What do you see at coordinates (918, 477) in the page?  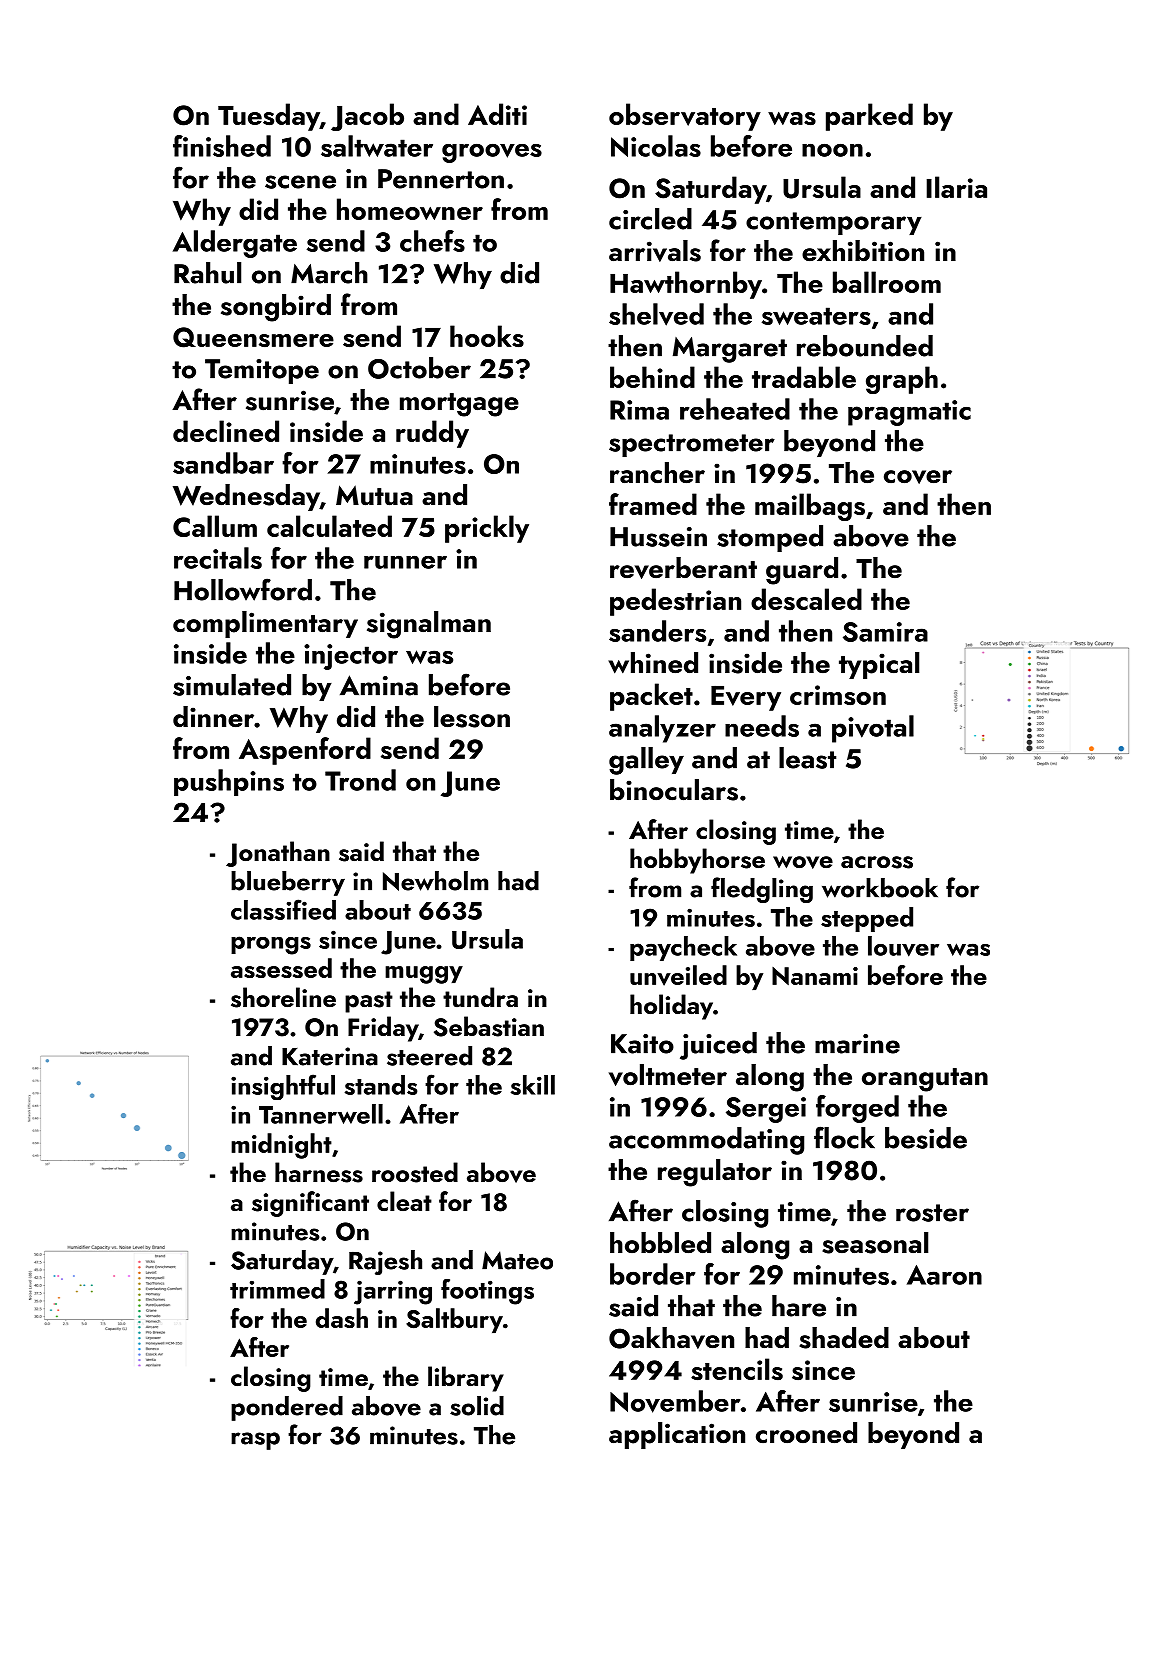 I see `cover` at bounding box center [918, 477].
